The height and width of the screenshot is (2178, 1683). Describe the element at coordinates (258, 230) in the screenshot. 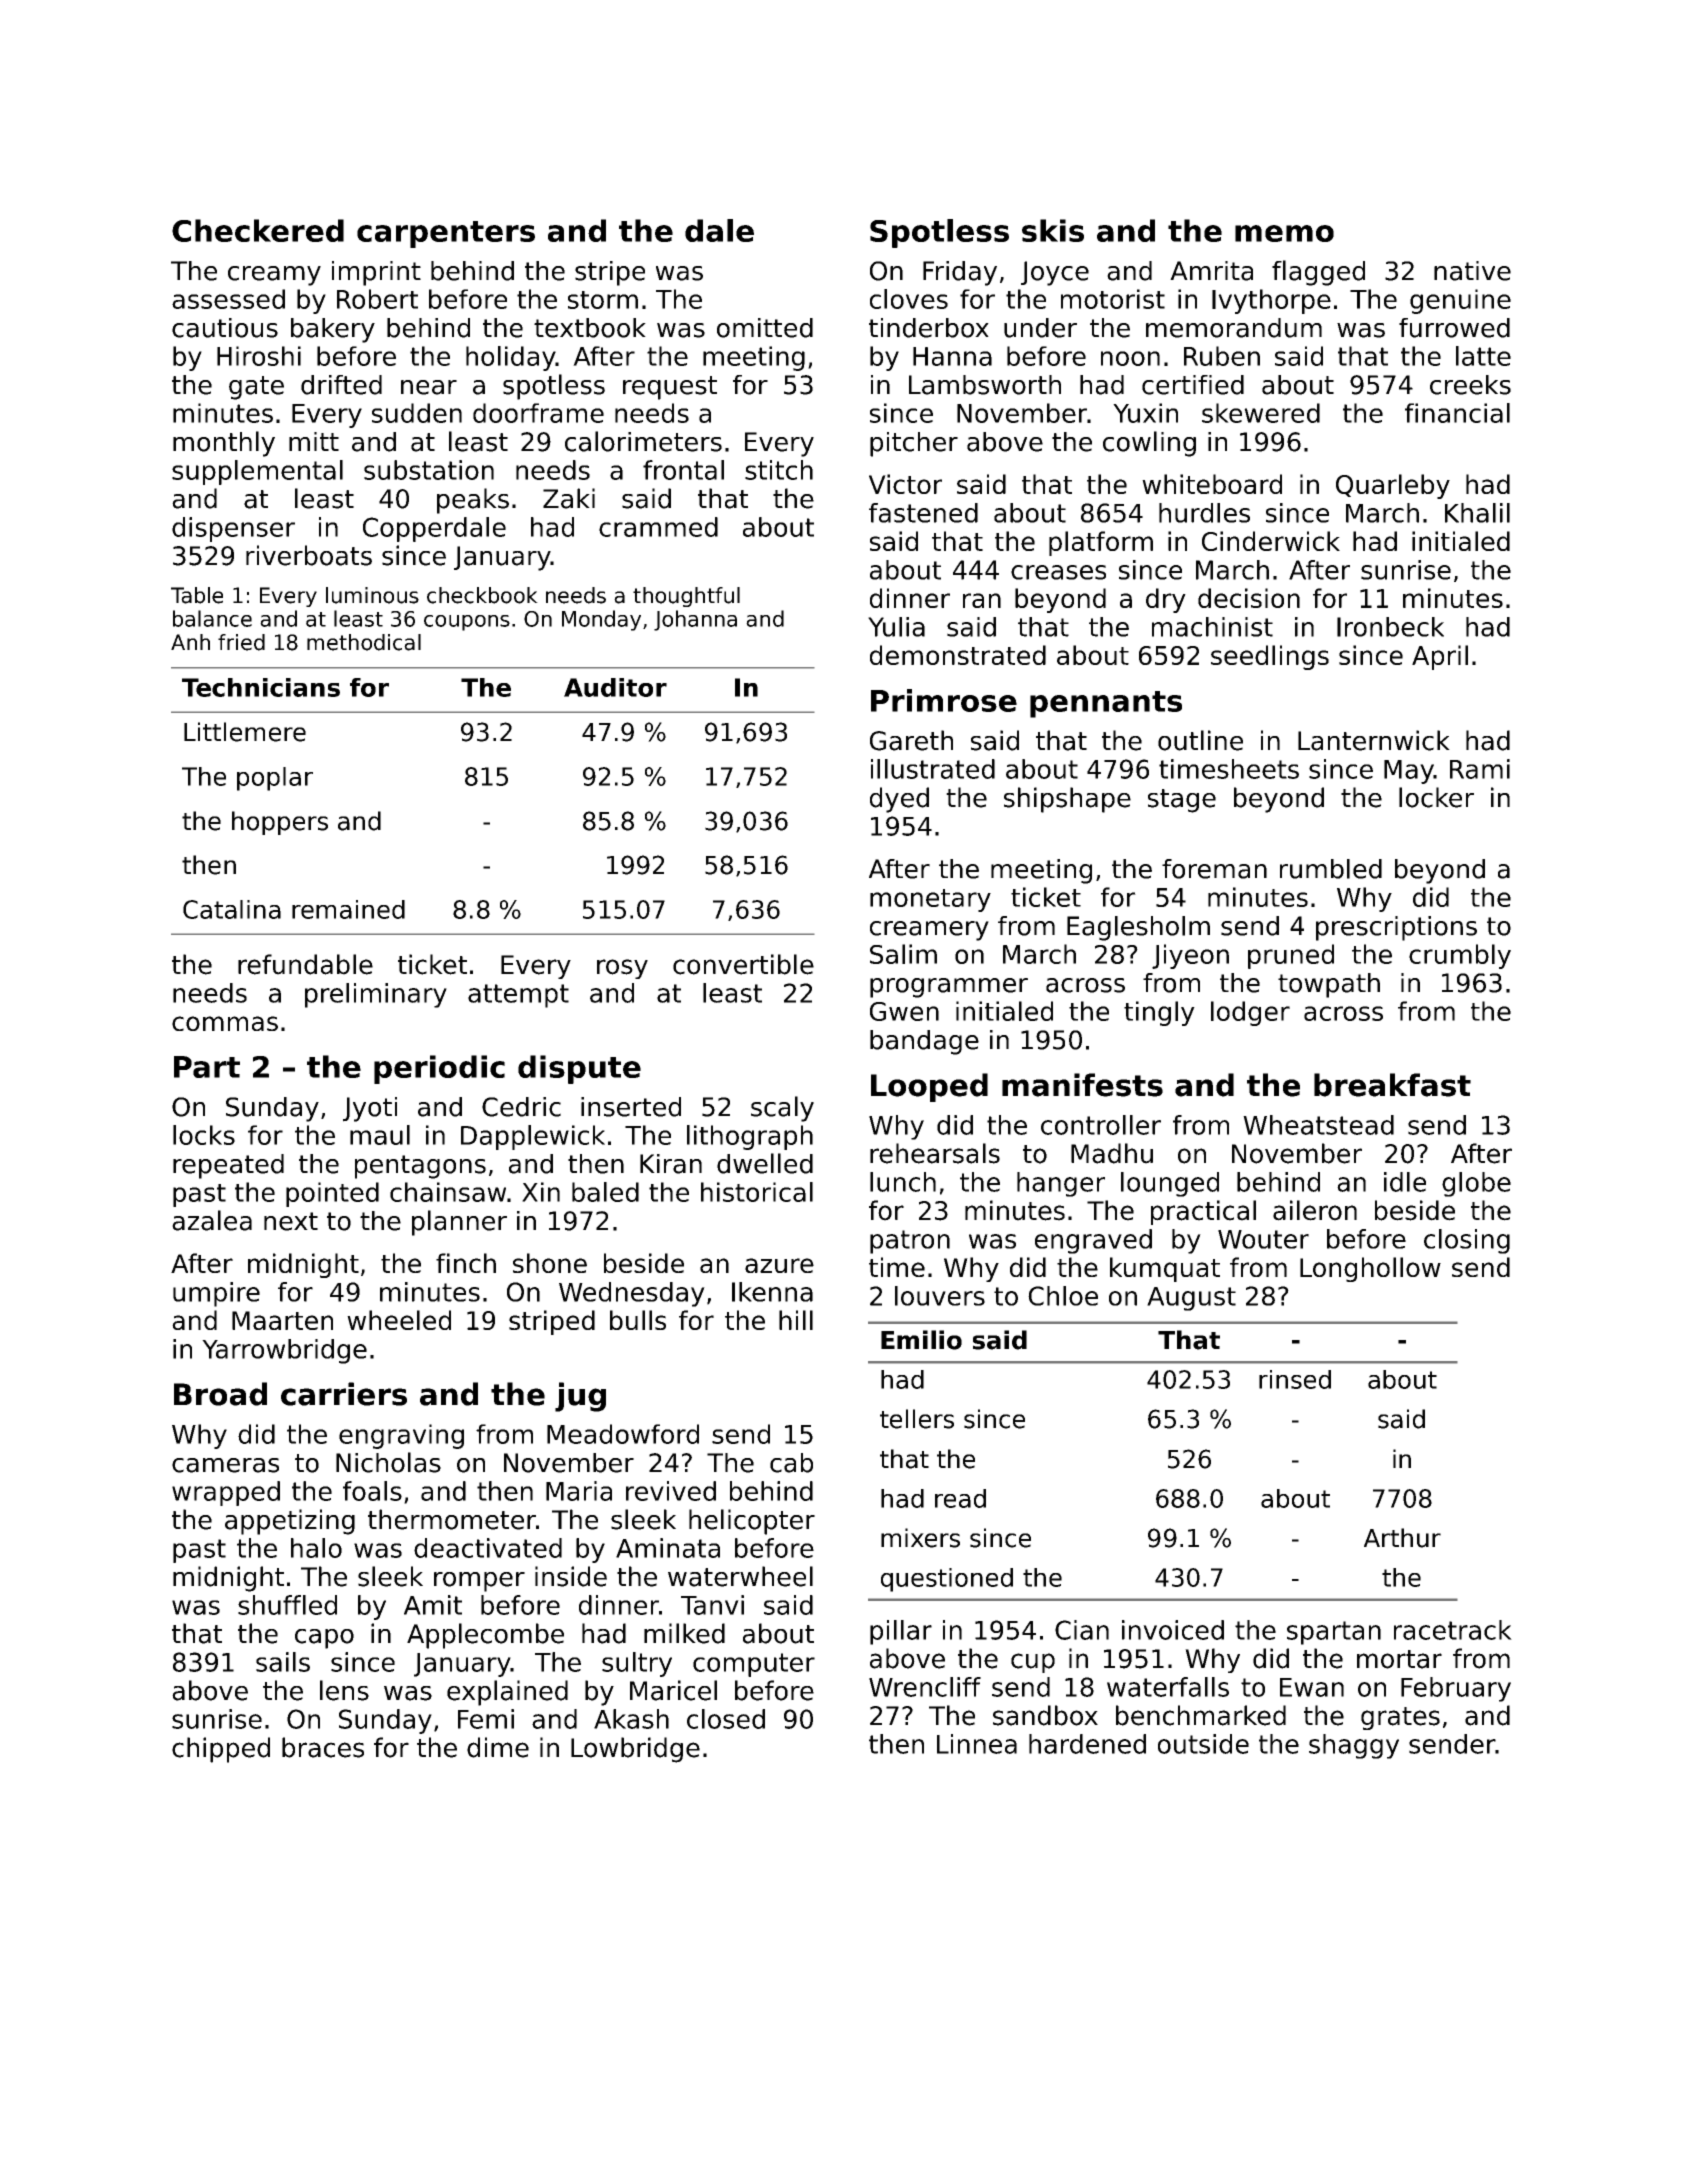

I see `Checkered` at that location.
